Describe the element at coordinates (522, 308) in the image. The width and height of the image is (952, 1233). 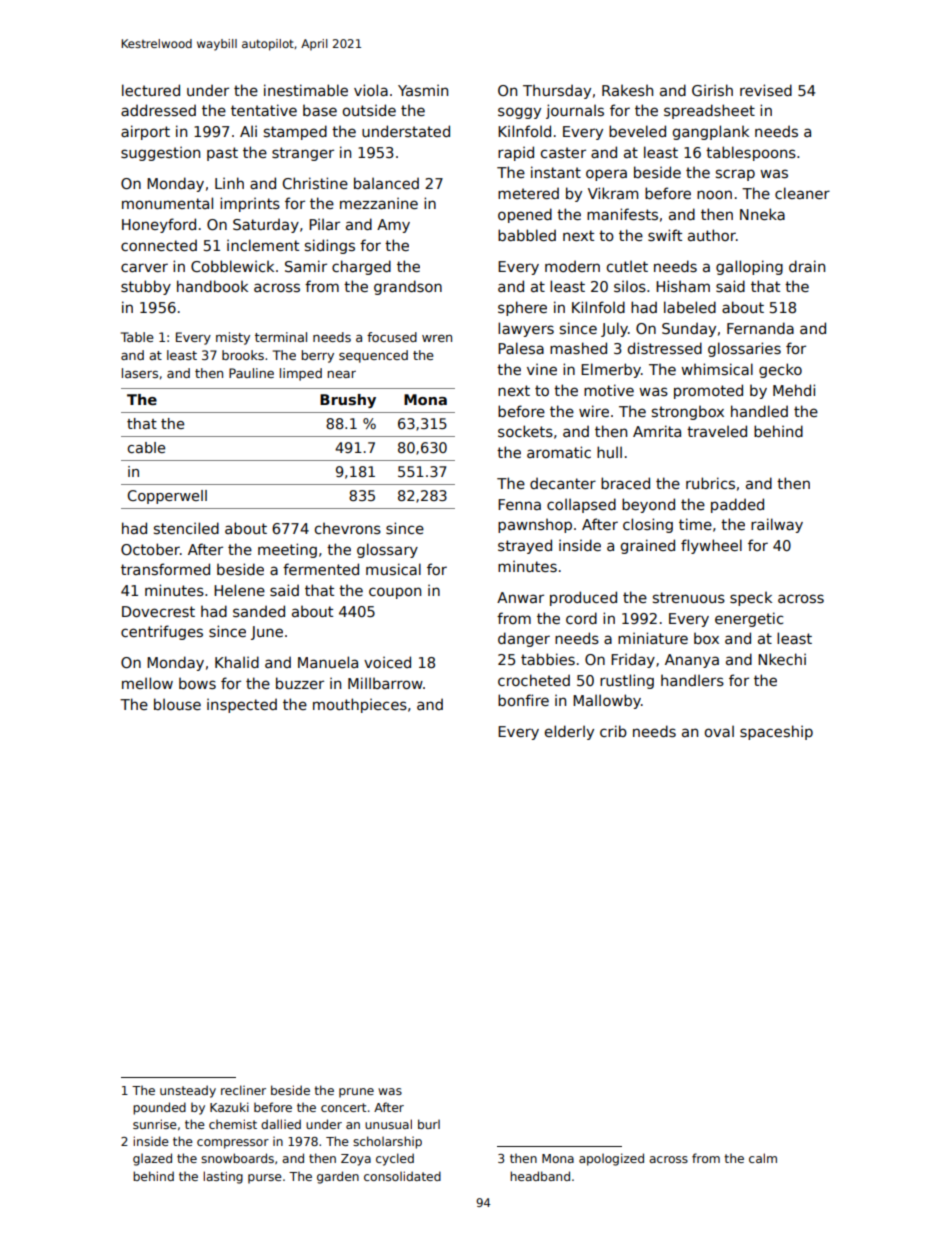
I see `sphere` at that location.
